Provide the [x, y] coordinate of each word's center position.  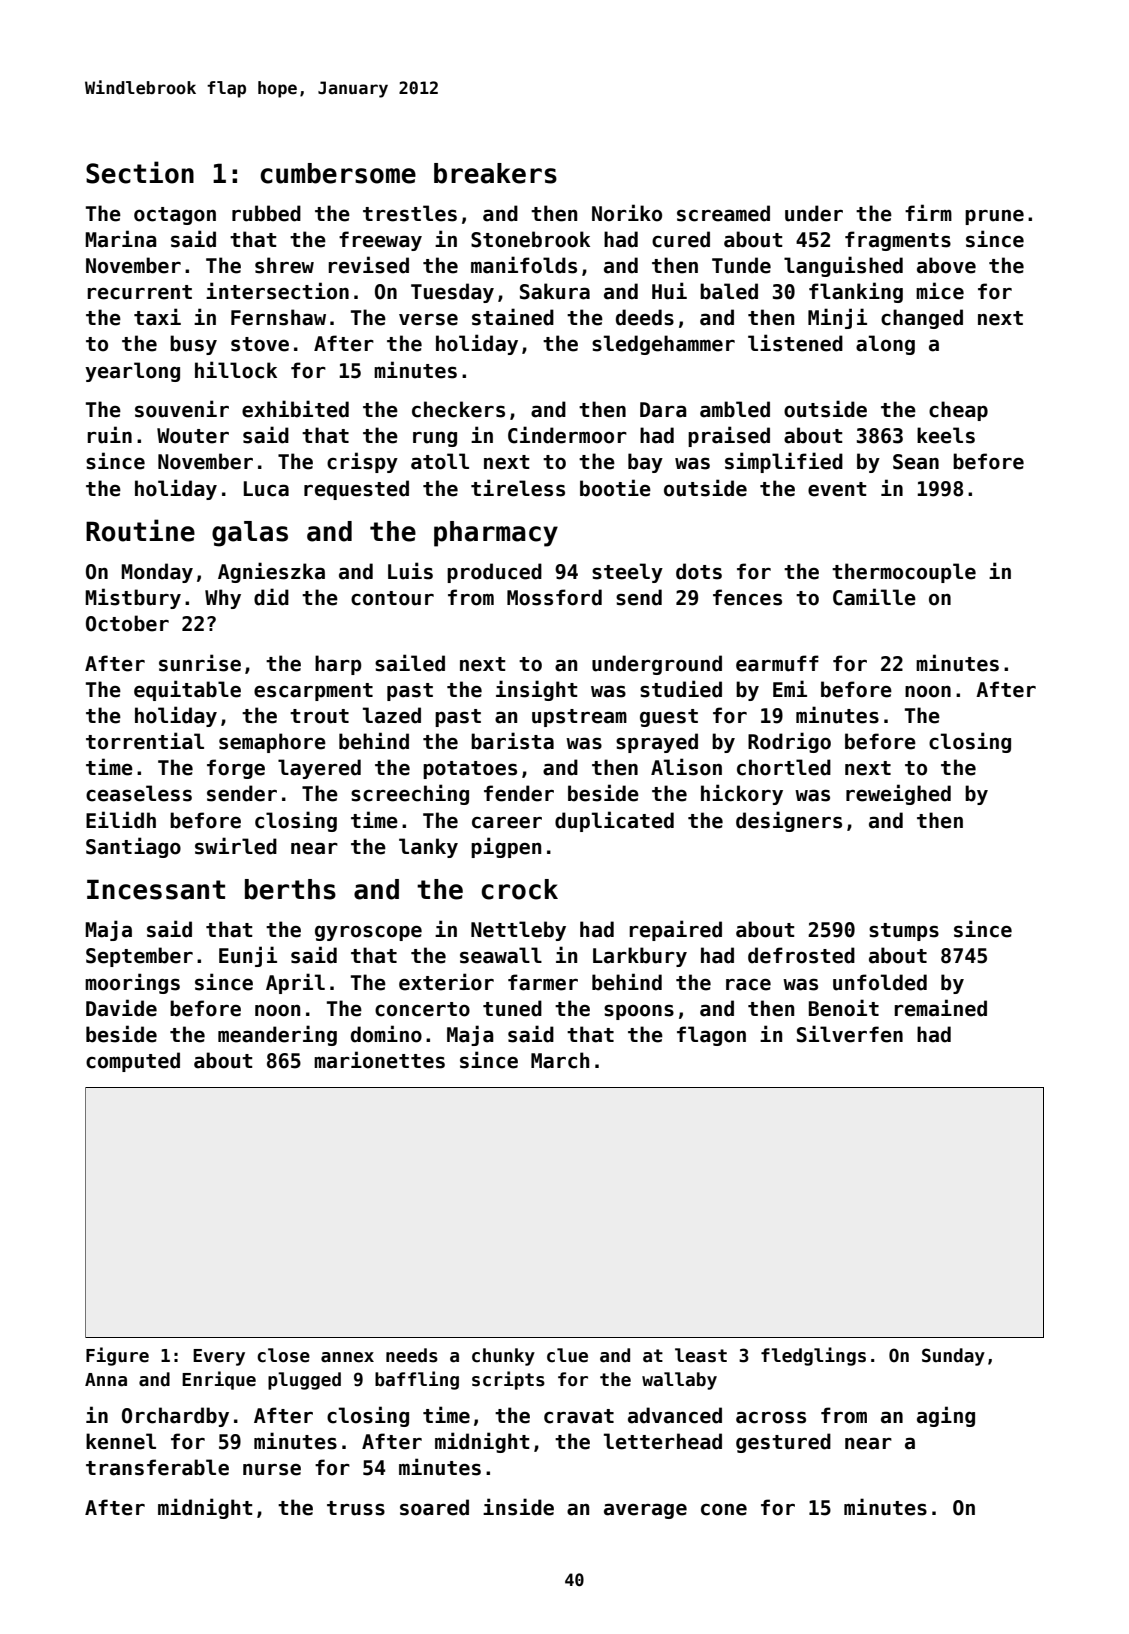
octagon [175, 216]
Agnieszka [271, 572]
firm [928, 212]
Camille [874, 597]
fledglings [813, 1356]
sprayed [657, 743]
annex [347, 1357]
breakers [495, 173]
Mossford [554, 597]
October [127, 623]
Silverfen [850, 1034]
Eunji [248, 956]
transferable [157, 1467]
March [560, 1060]
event [837, 489]
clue [567, 1355]
